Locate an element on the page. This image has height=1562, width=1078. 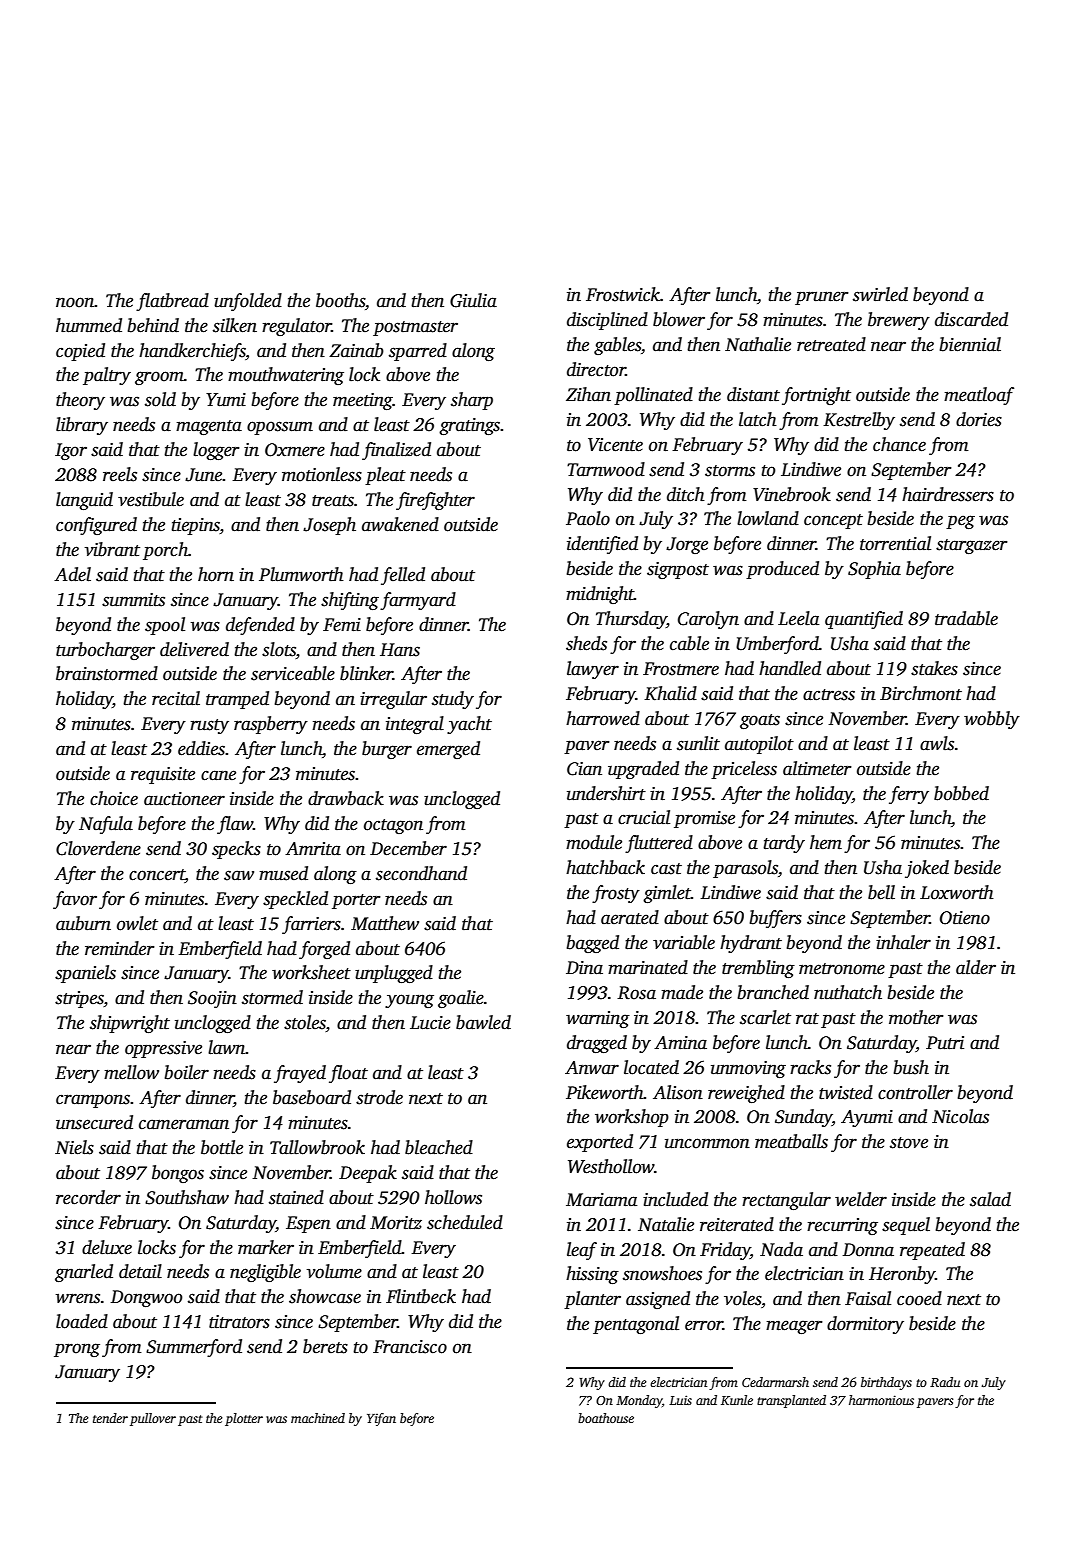
Summerford is located at coordinates (194, 1348).
